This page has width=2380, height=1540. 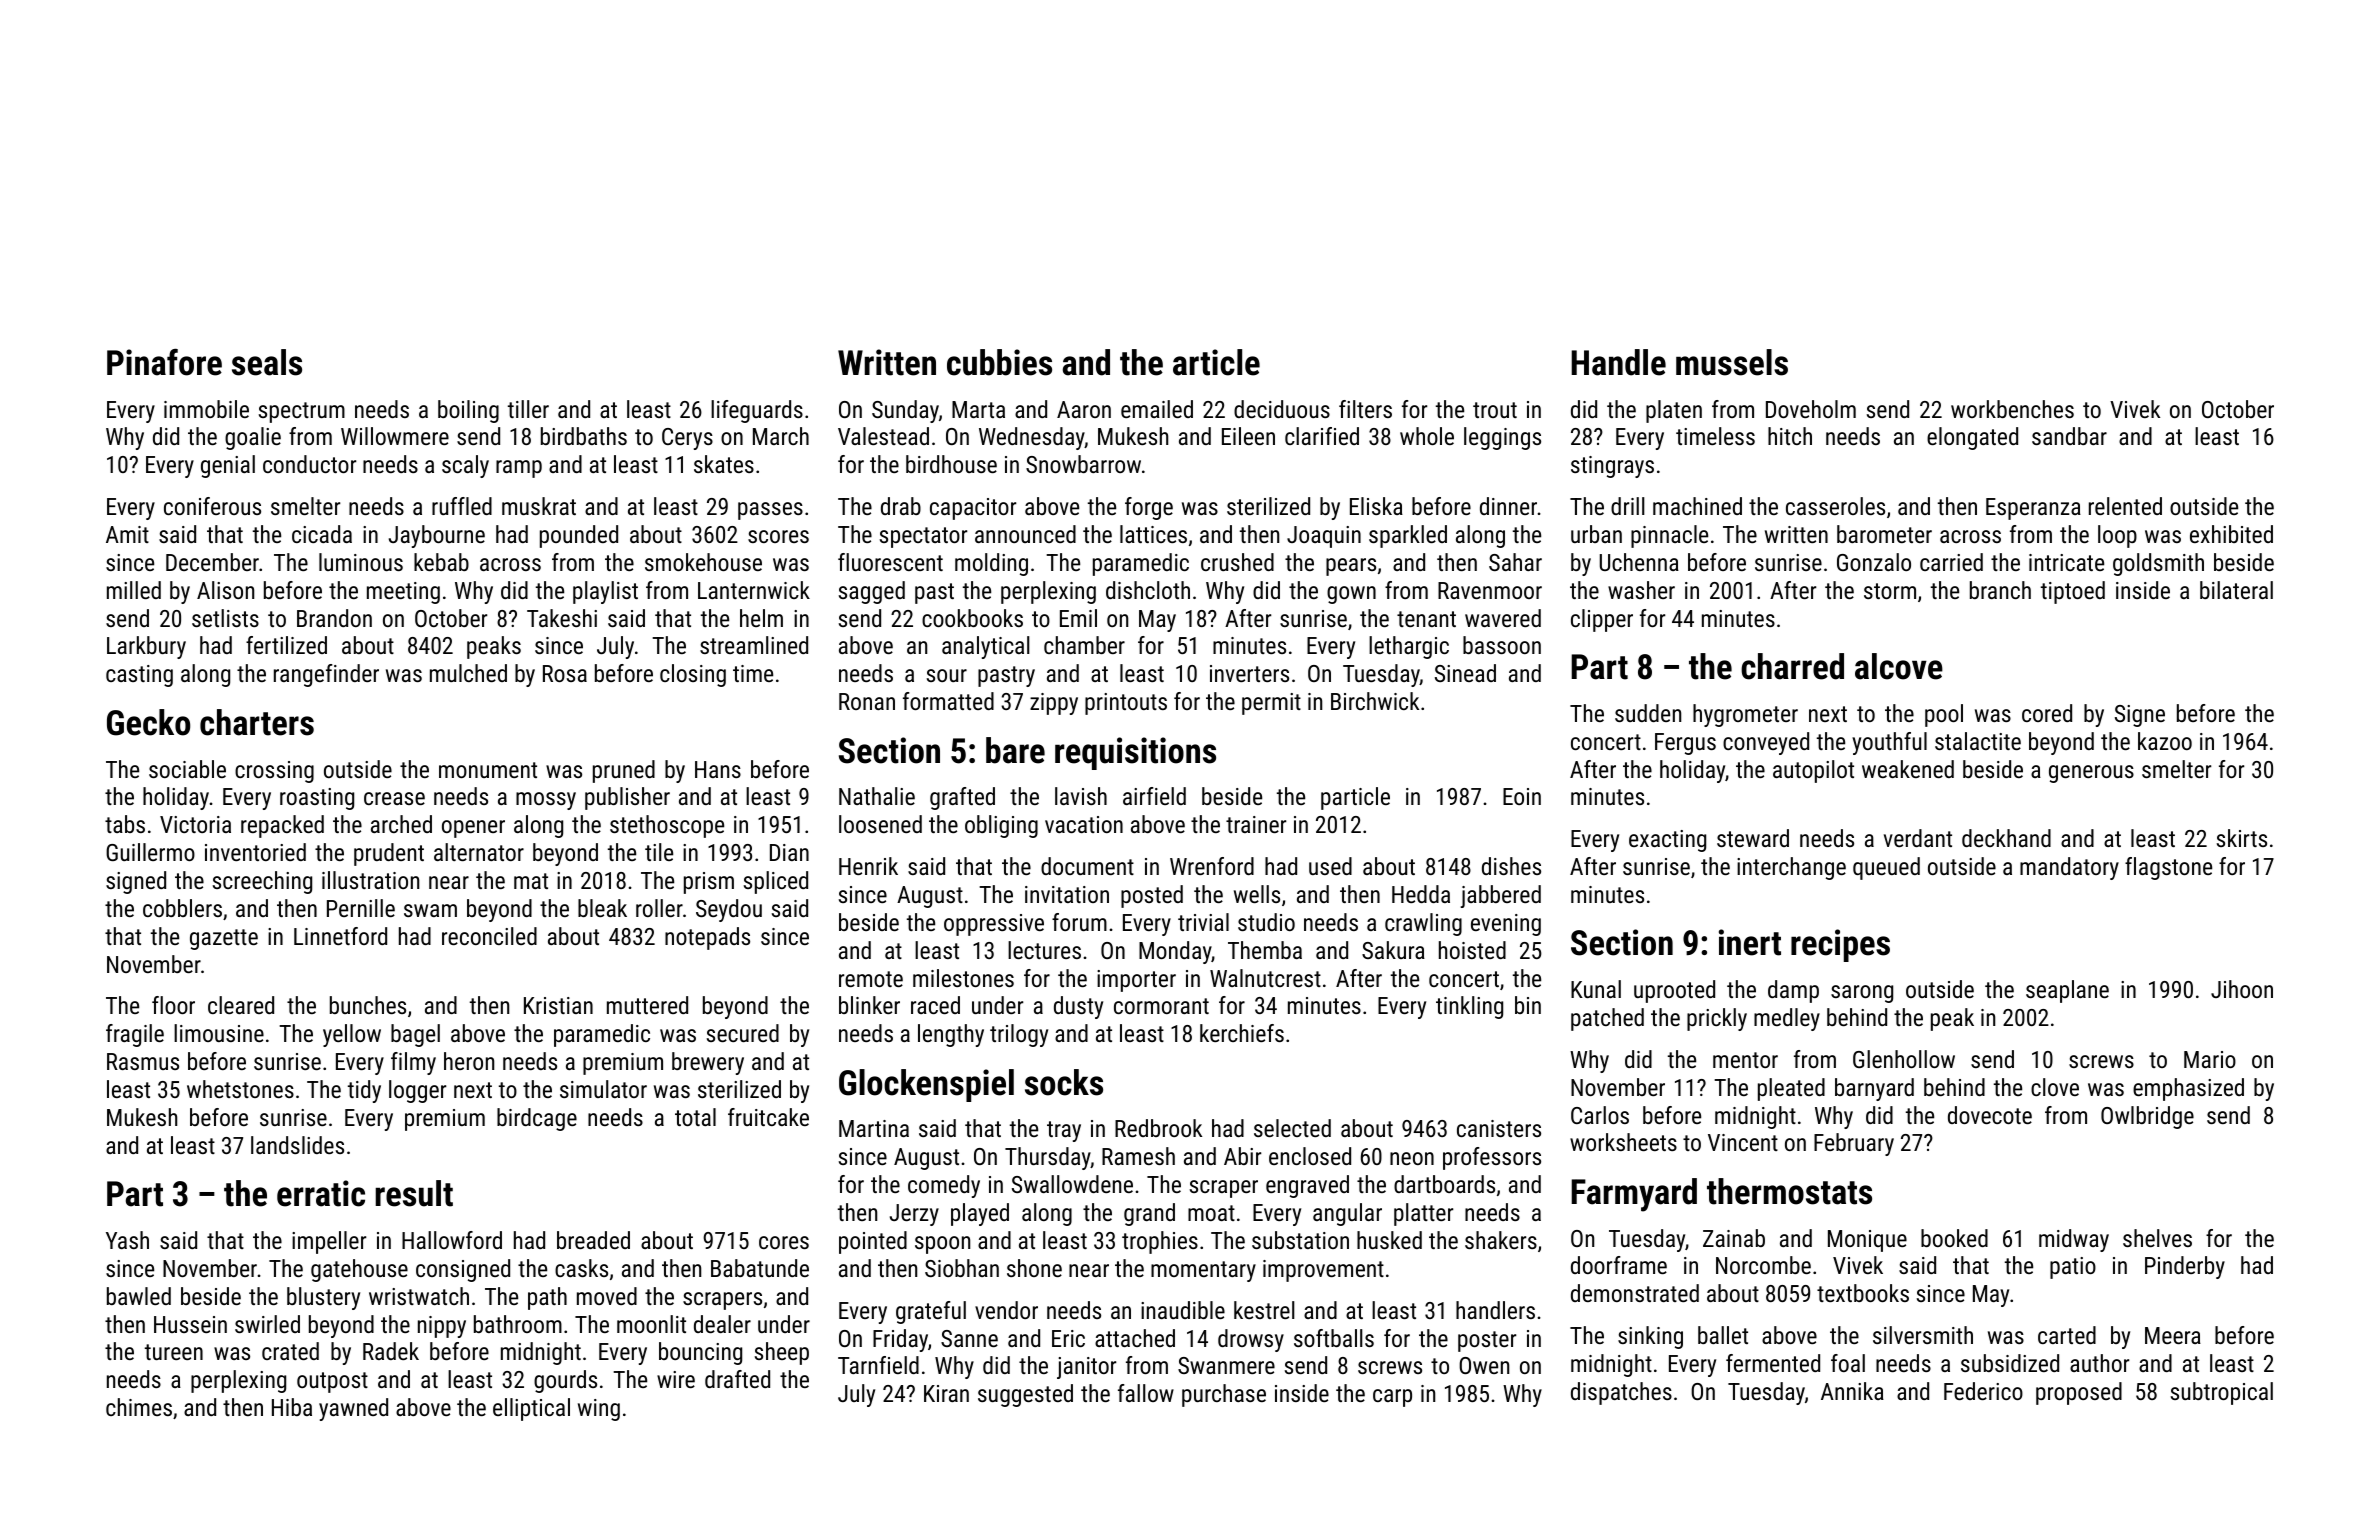 What do you see at coordinates (182, 908) in the page?
I see `cobblers` at bounding box center [182, 908].
